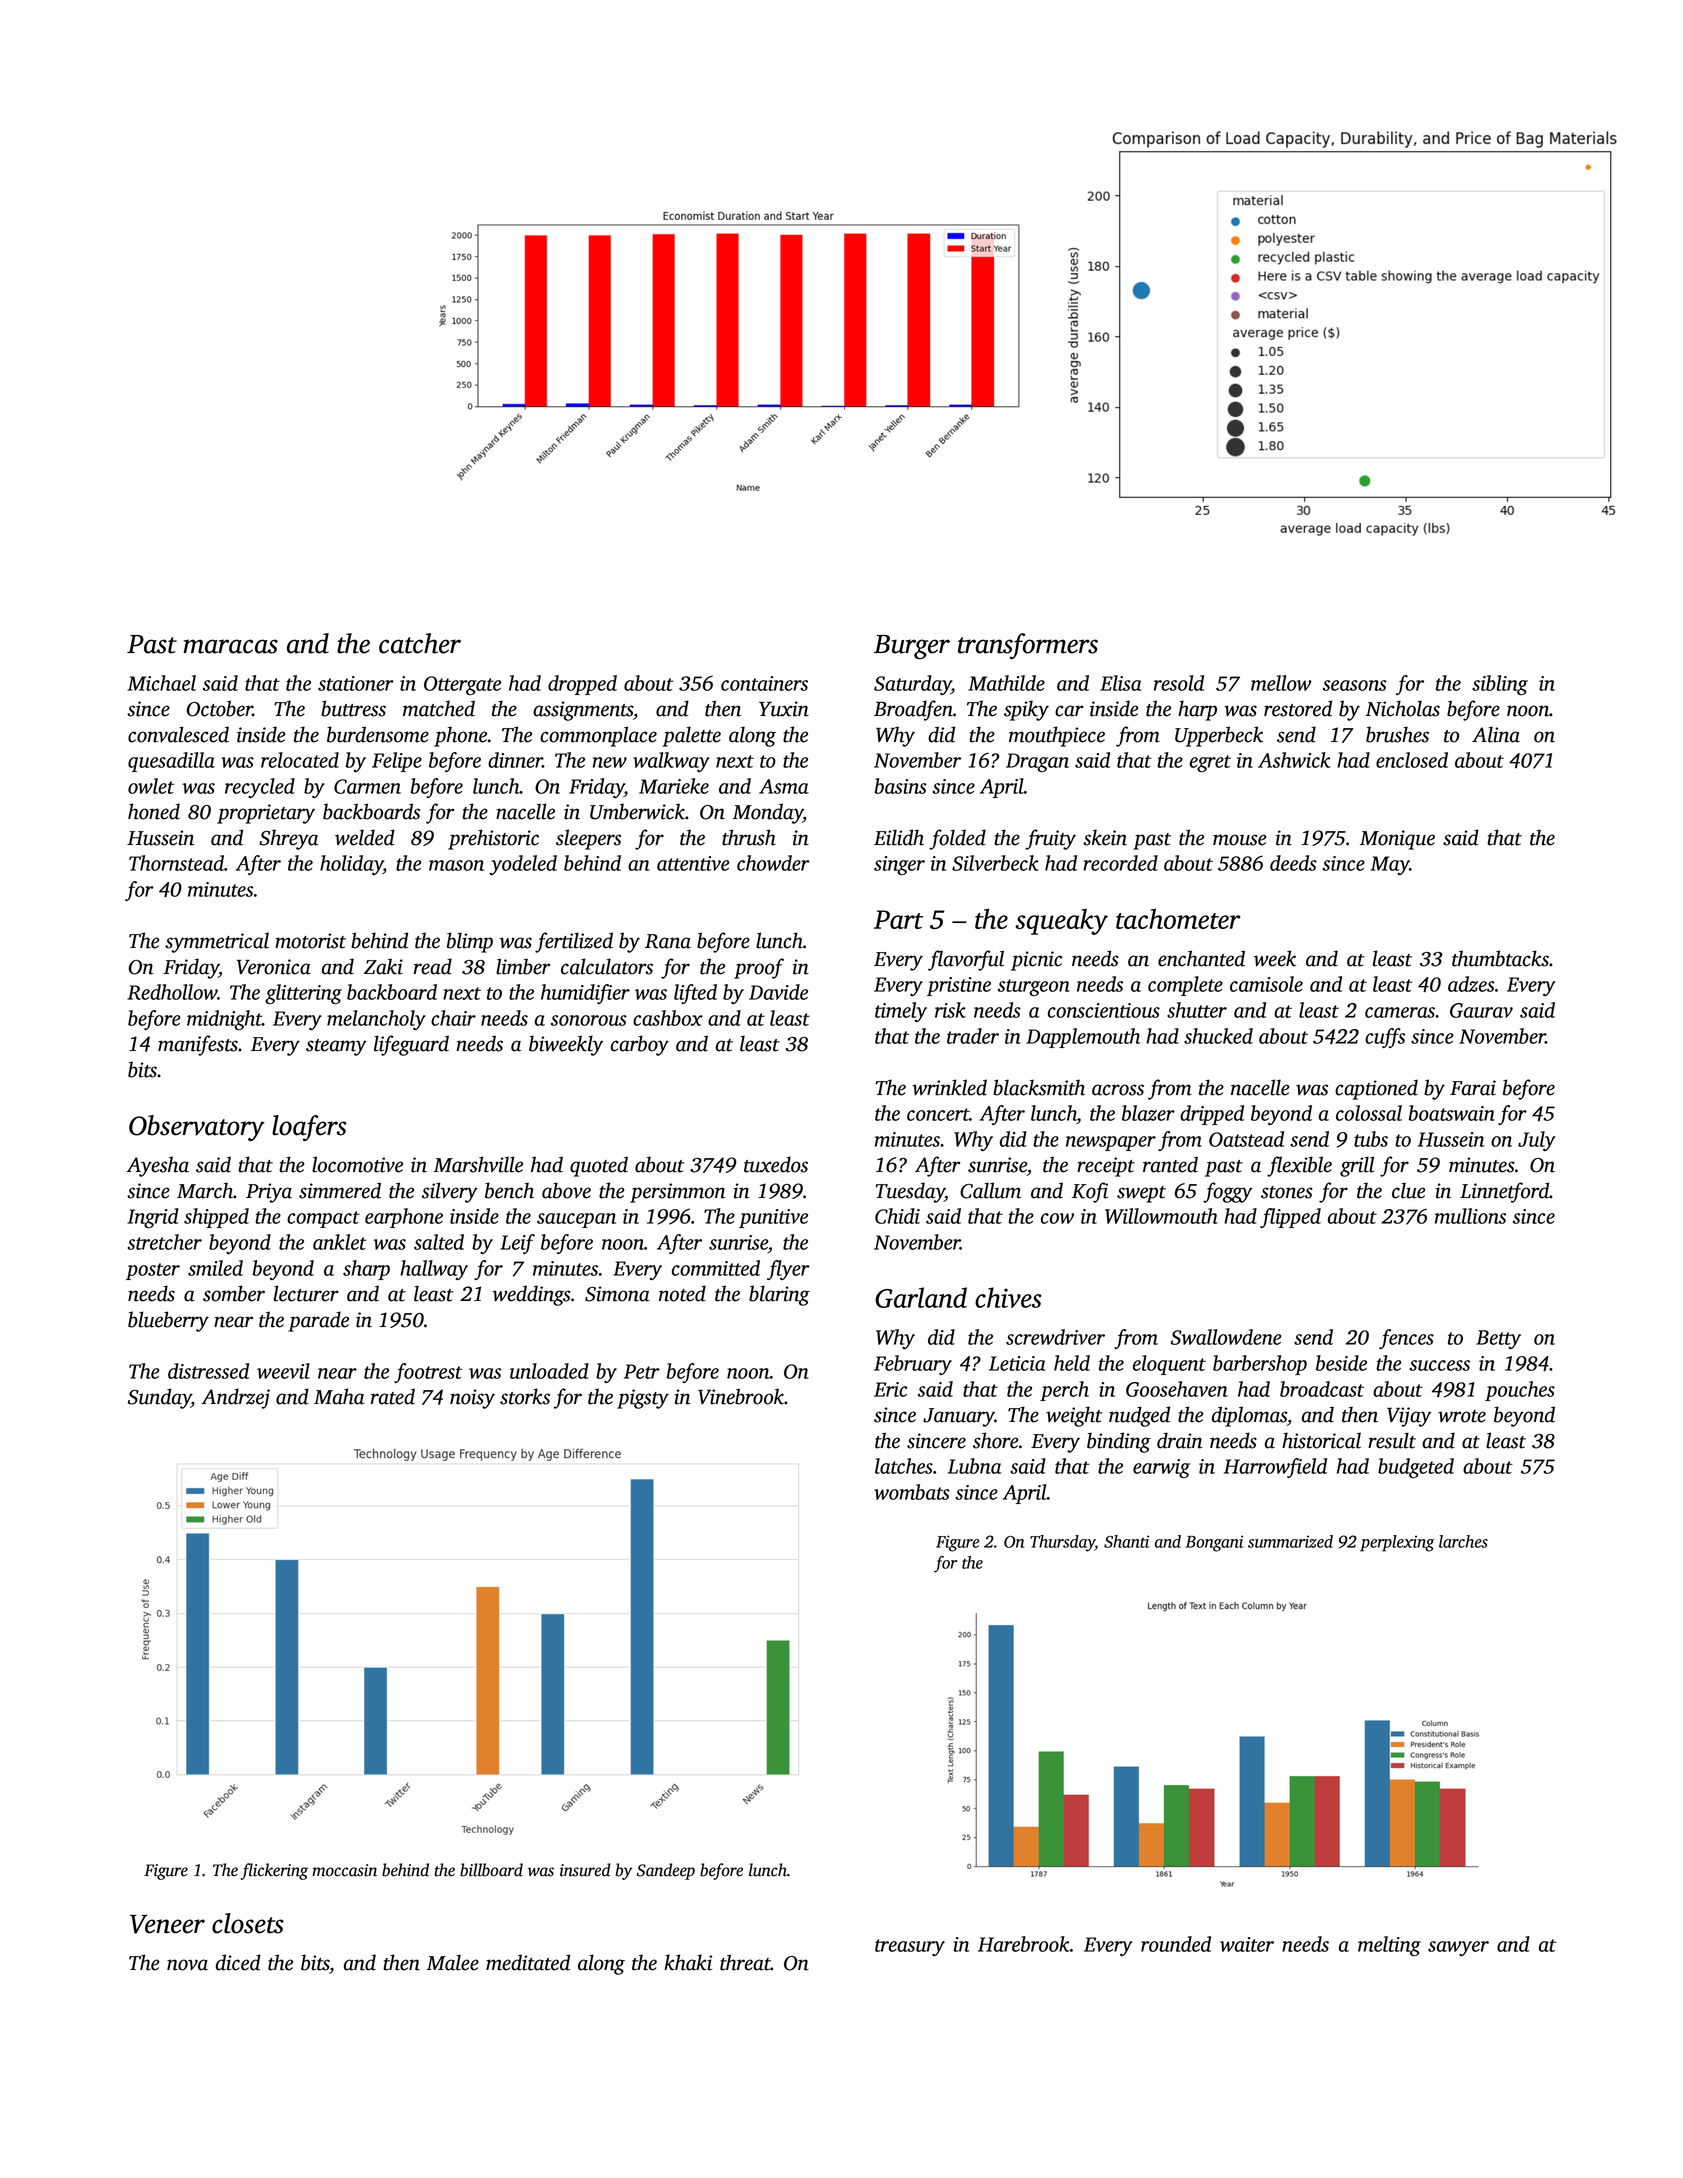 Image resolution: width=1683 pixels, height=2178 pixels. What do you see at coordinates (912, 1492) in the screenshot?
I see `wombats` at bounding box center [912, 1492].
